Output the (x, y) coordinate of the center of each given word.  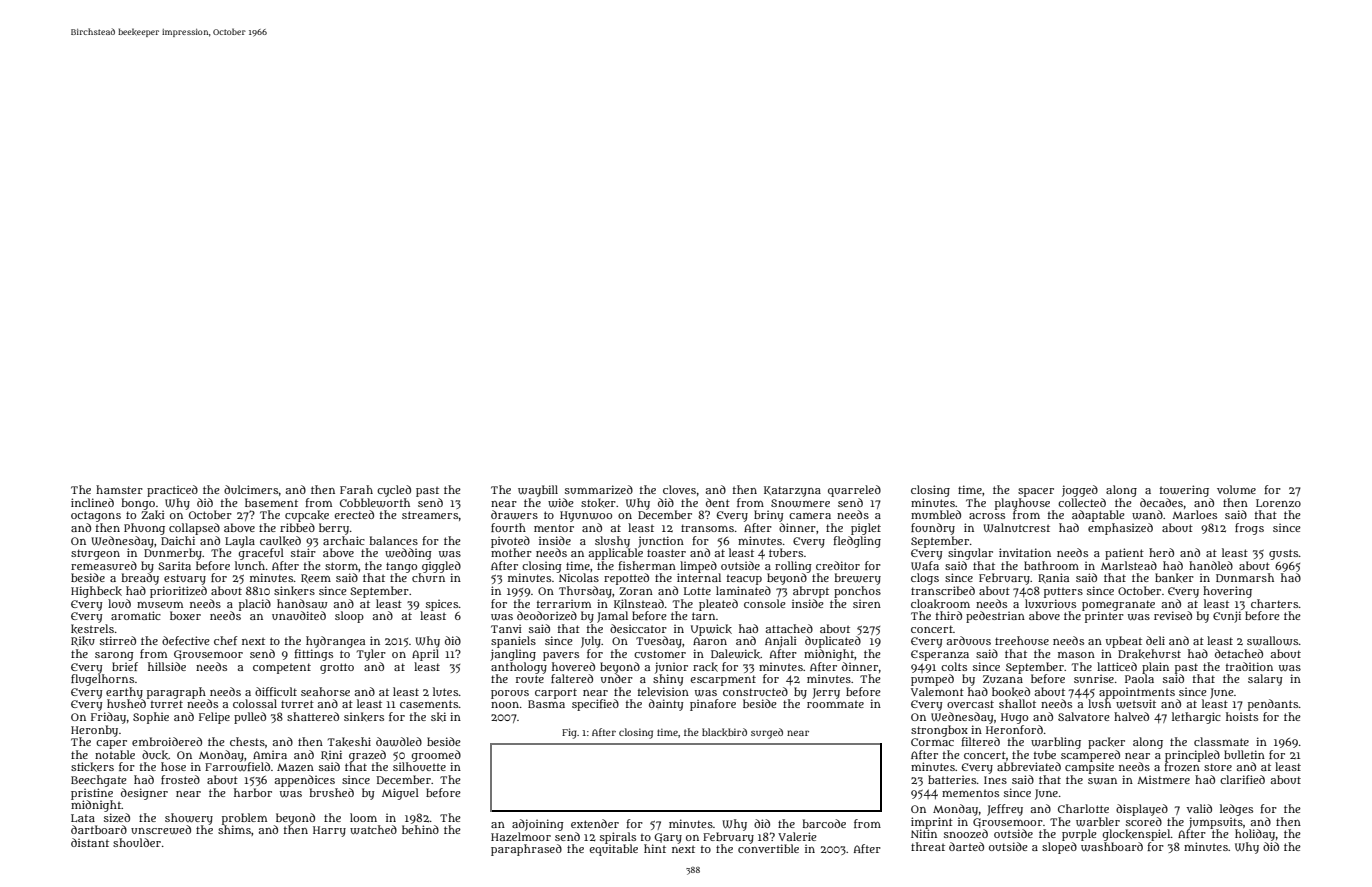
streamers (430, 515)
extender (595, 823)
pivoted (510, 542)
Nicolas (579, 577)
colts (954, 666)
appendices (305, 781)
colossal (255, 703)
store (1218, 767)
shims (234, 829)
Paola (1139, 678)
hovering (1227, 592)
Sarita (174, 565)
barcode (824, 823)
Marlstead (1129, 565)
